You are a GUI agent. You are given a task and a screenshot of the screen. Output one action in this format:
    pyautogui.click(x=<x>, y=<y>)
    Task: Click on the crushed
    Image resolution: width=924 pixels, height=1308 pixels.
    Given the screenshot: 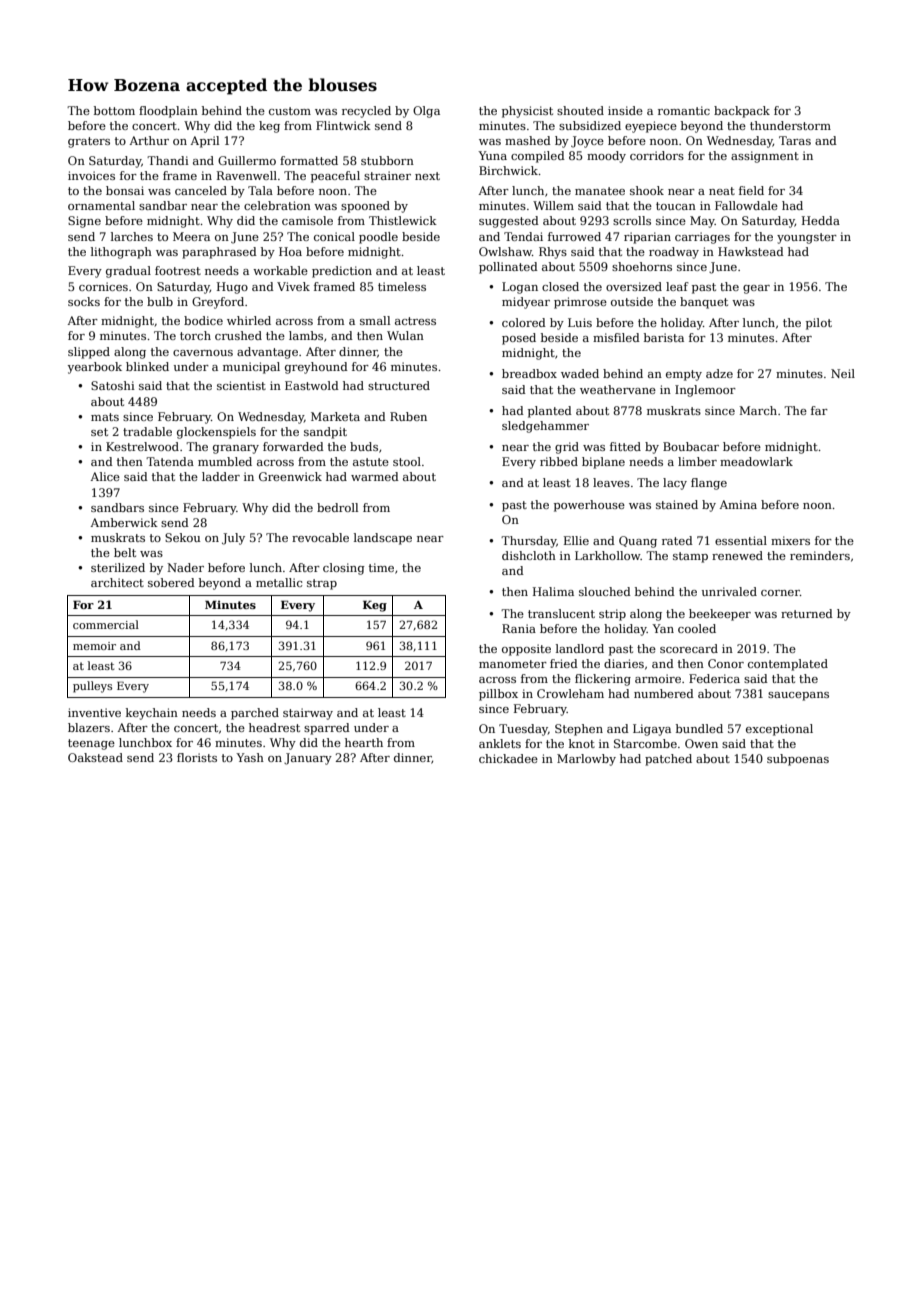 What is the action you would take?
    pyautogui.click(x=238, y=335)
